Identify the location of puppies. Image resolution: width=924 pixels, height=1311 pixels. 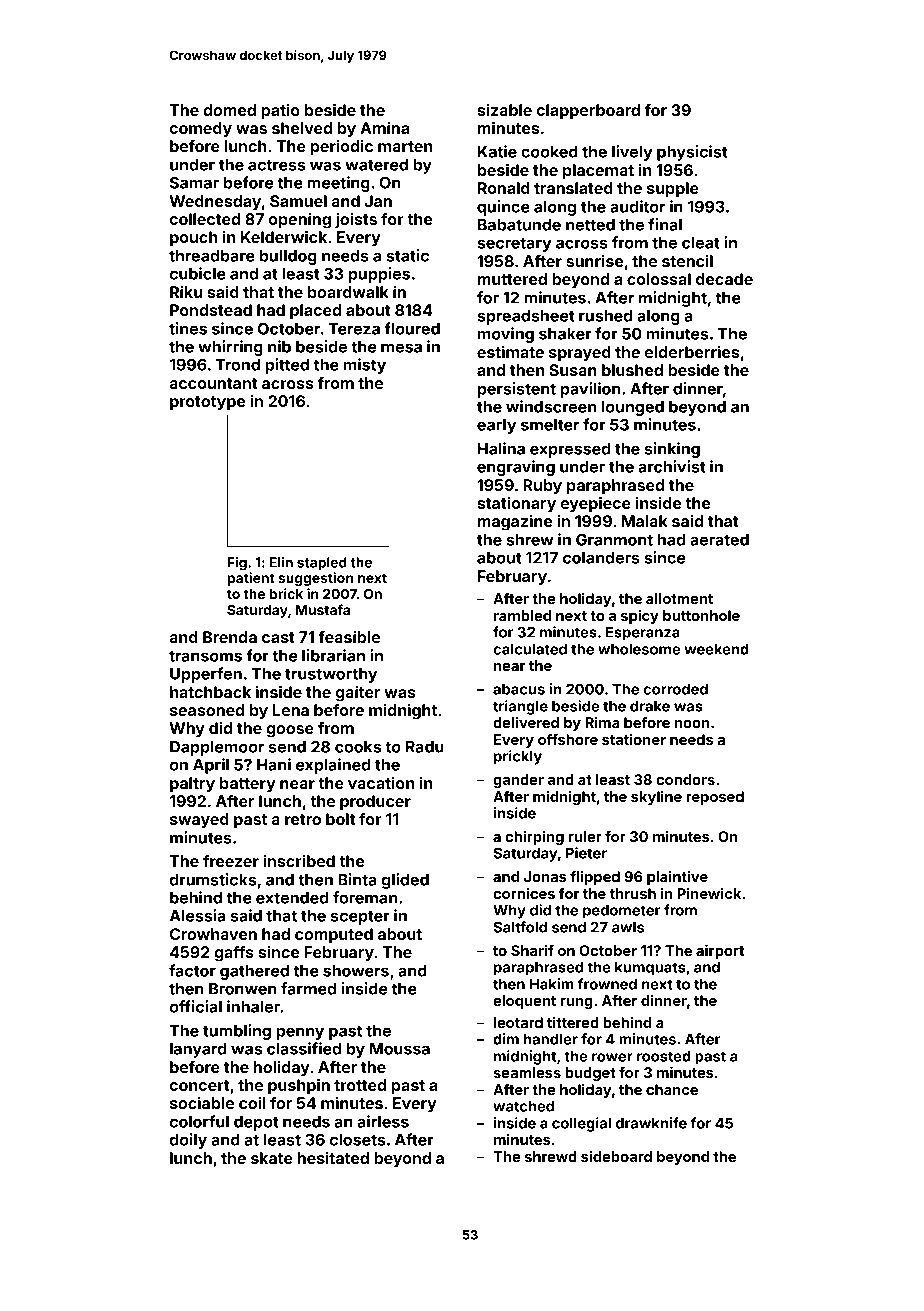
(379, 275).
